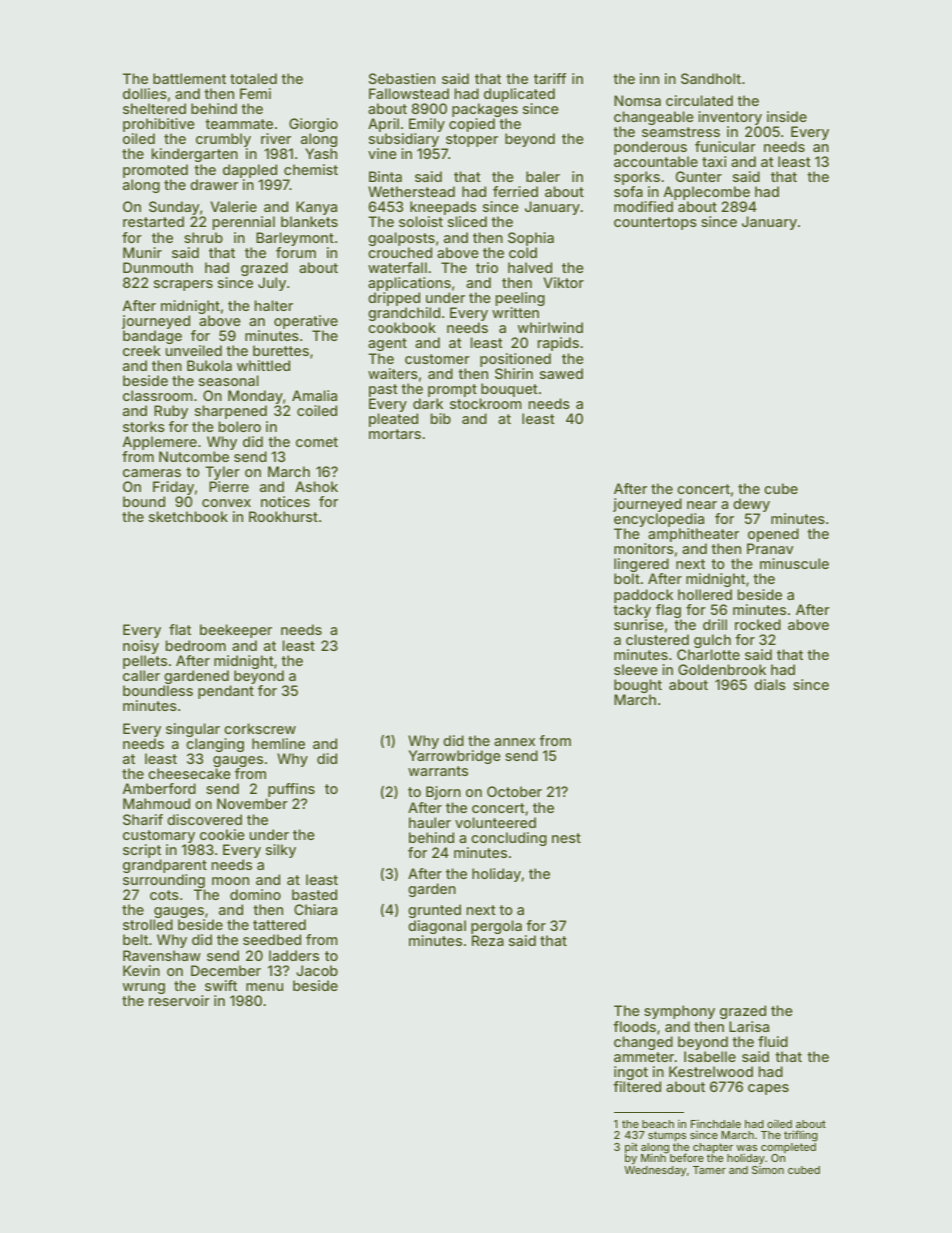 Image resolution: width=952 pixels, height=1233 pixels. What do you see at coordinates (550, 78) in the page?
I see `tariff` at bounding box center [550, 78].
